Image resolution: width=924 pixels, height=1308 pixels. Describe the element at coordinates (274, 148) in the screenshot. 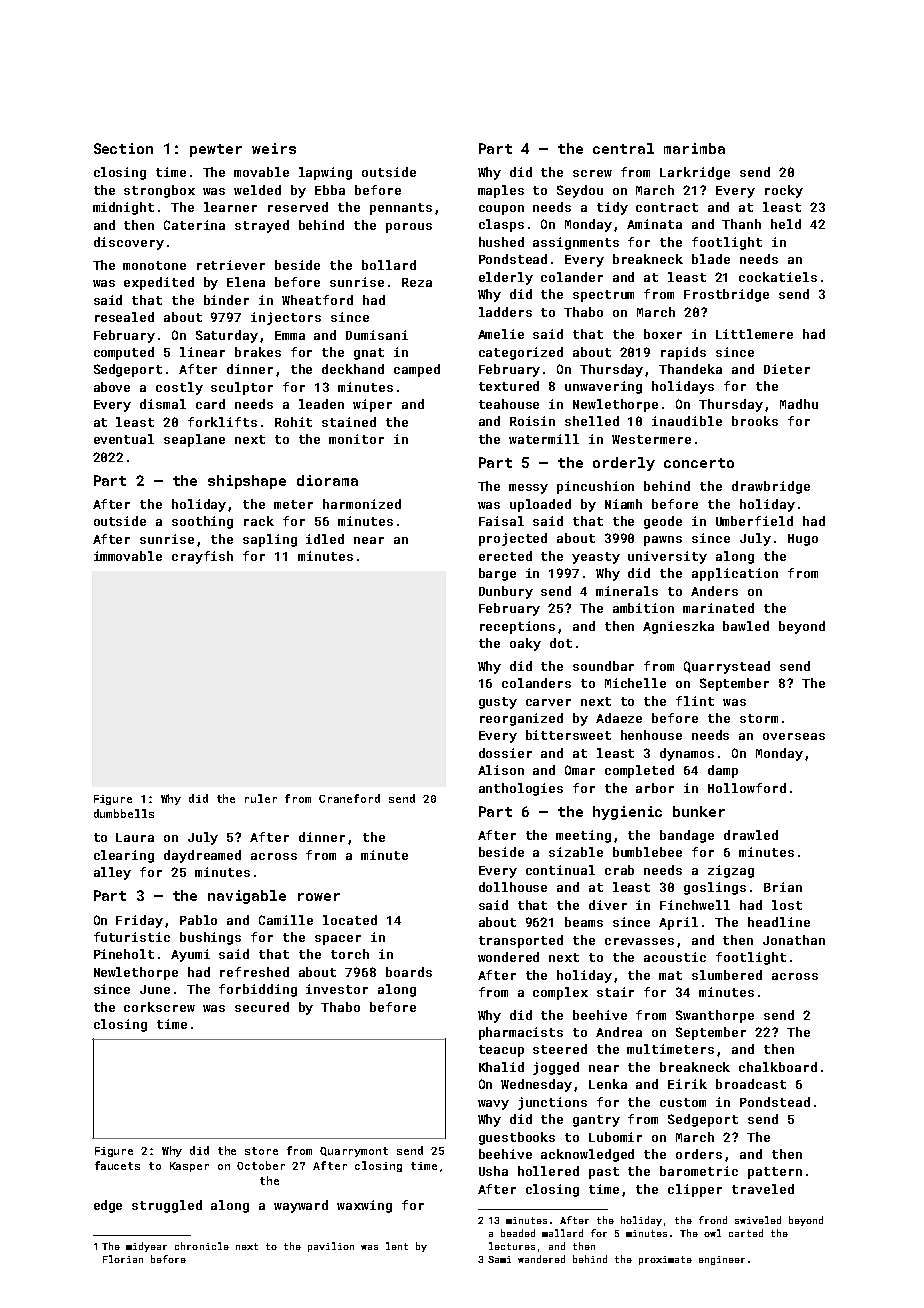

I see `weirs` at that location.
